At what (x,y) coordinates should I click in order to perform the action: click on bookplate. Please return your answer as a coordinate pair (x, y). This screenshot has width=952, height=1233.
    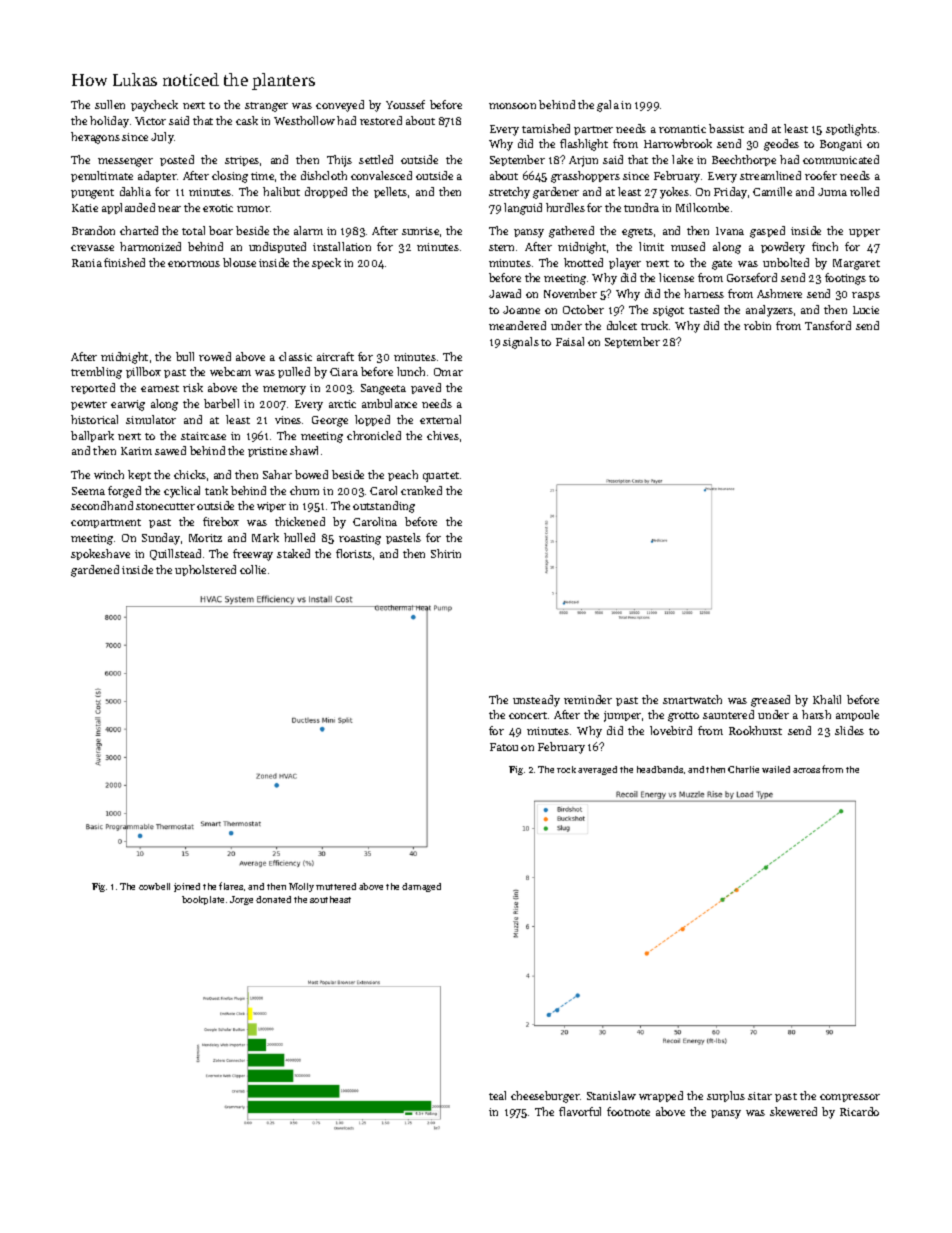
    Looking at the image, I should click on (203, 900).
